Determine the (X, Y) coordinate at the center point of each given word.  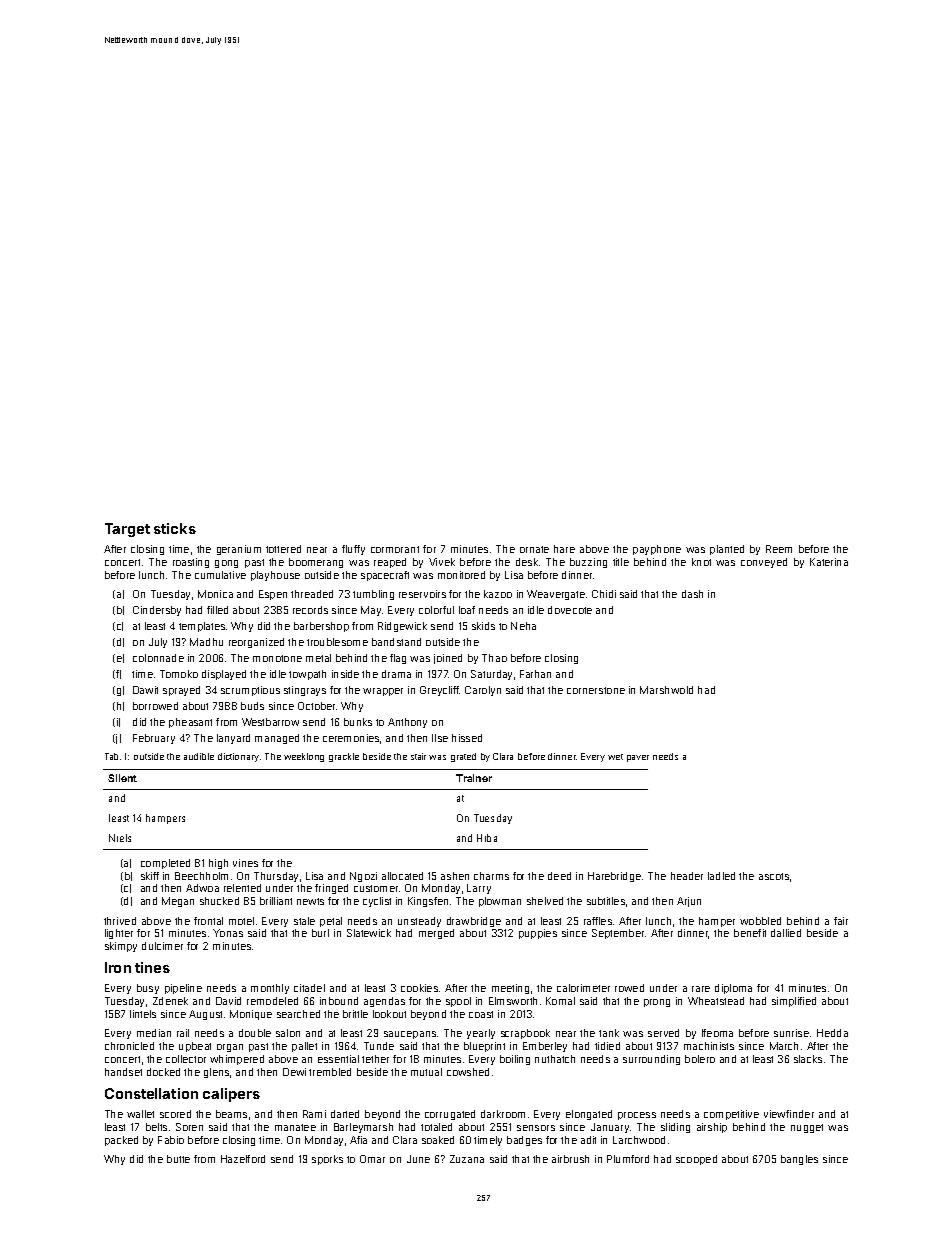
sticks (175, 528)
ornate (534, 549)
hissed (467, 738)
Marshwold (666, 690)
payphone (657, 550)
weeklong (304, 757)
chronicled (129, 1046)
